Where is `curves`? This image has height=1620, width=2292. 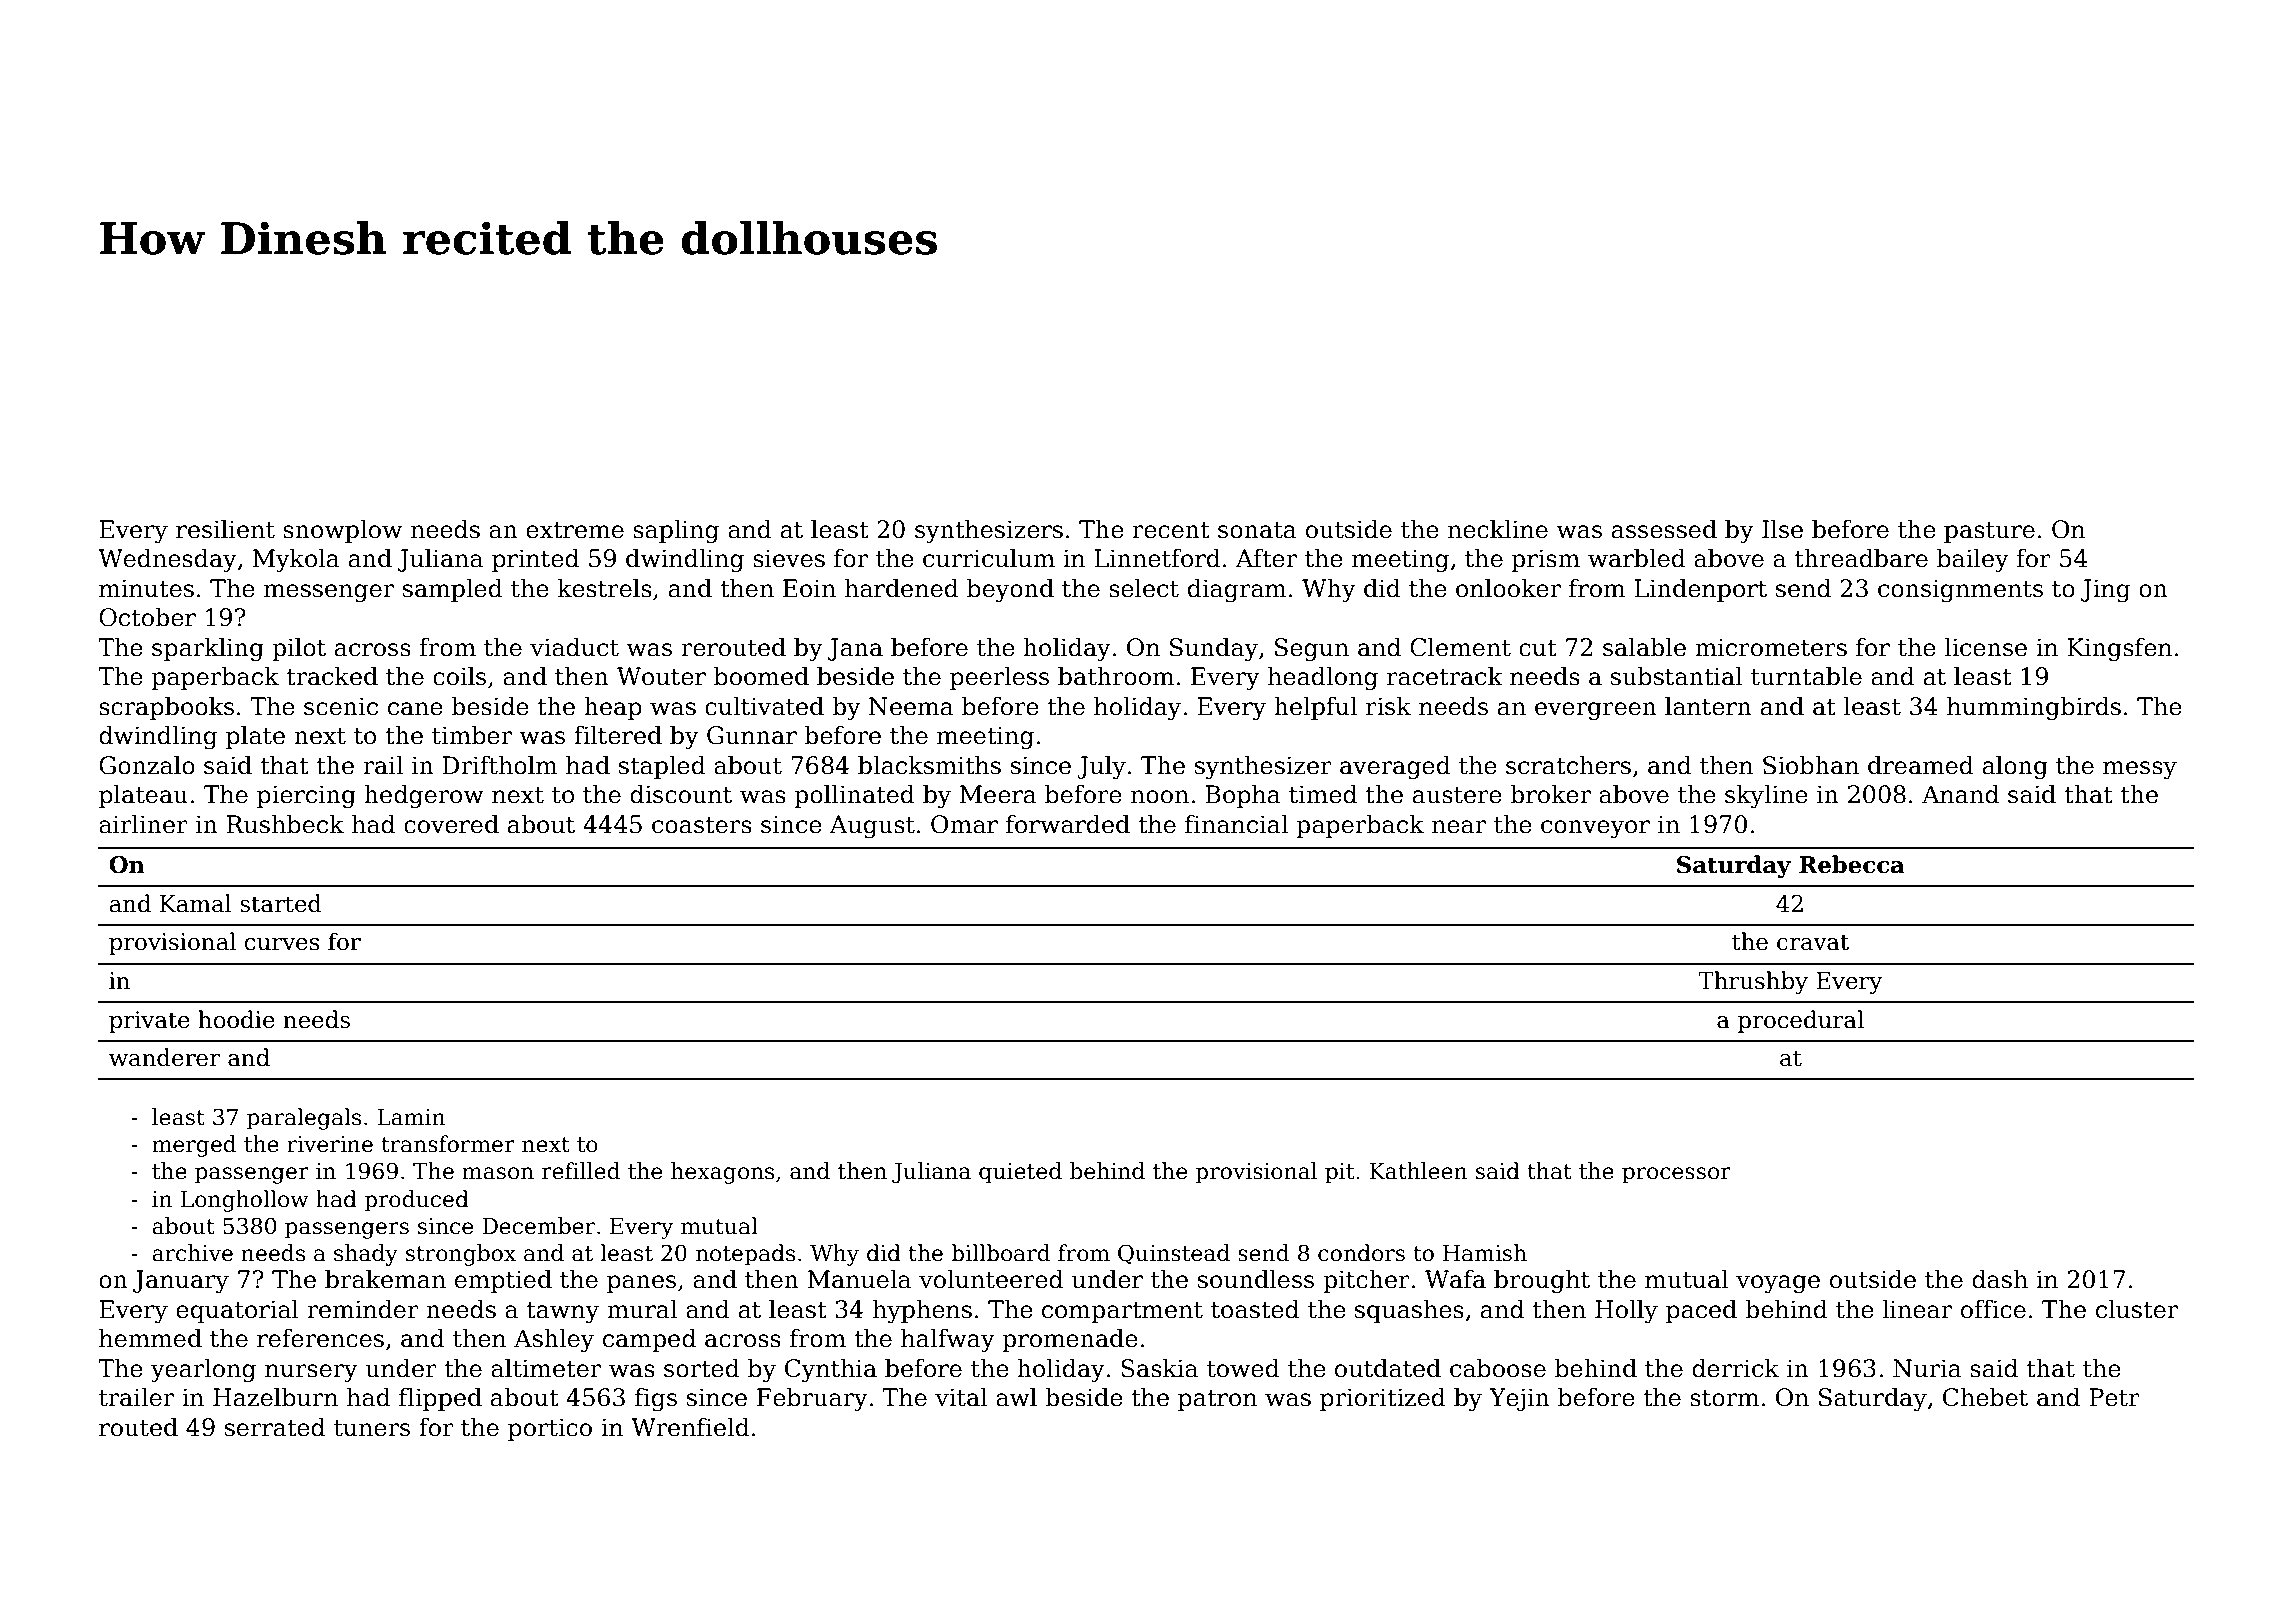 curves is located at coordinates (282, 944).
